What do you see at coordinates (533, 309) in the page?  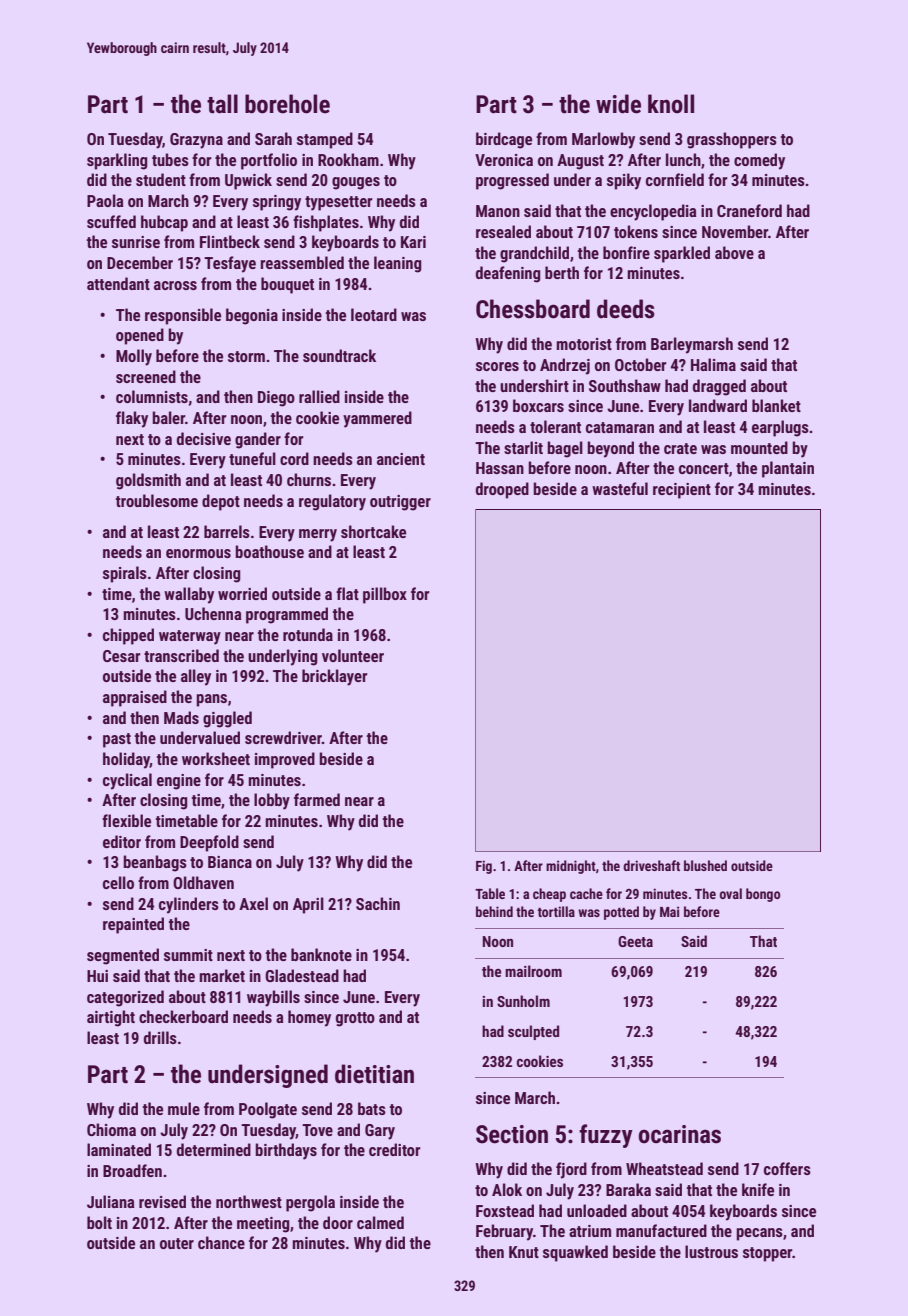 I see `Chessboard` at bounding box center [533, 309].
